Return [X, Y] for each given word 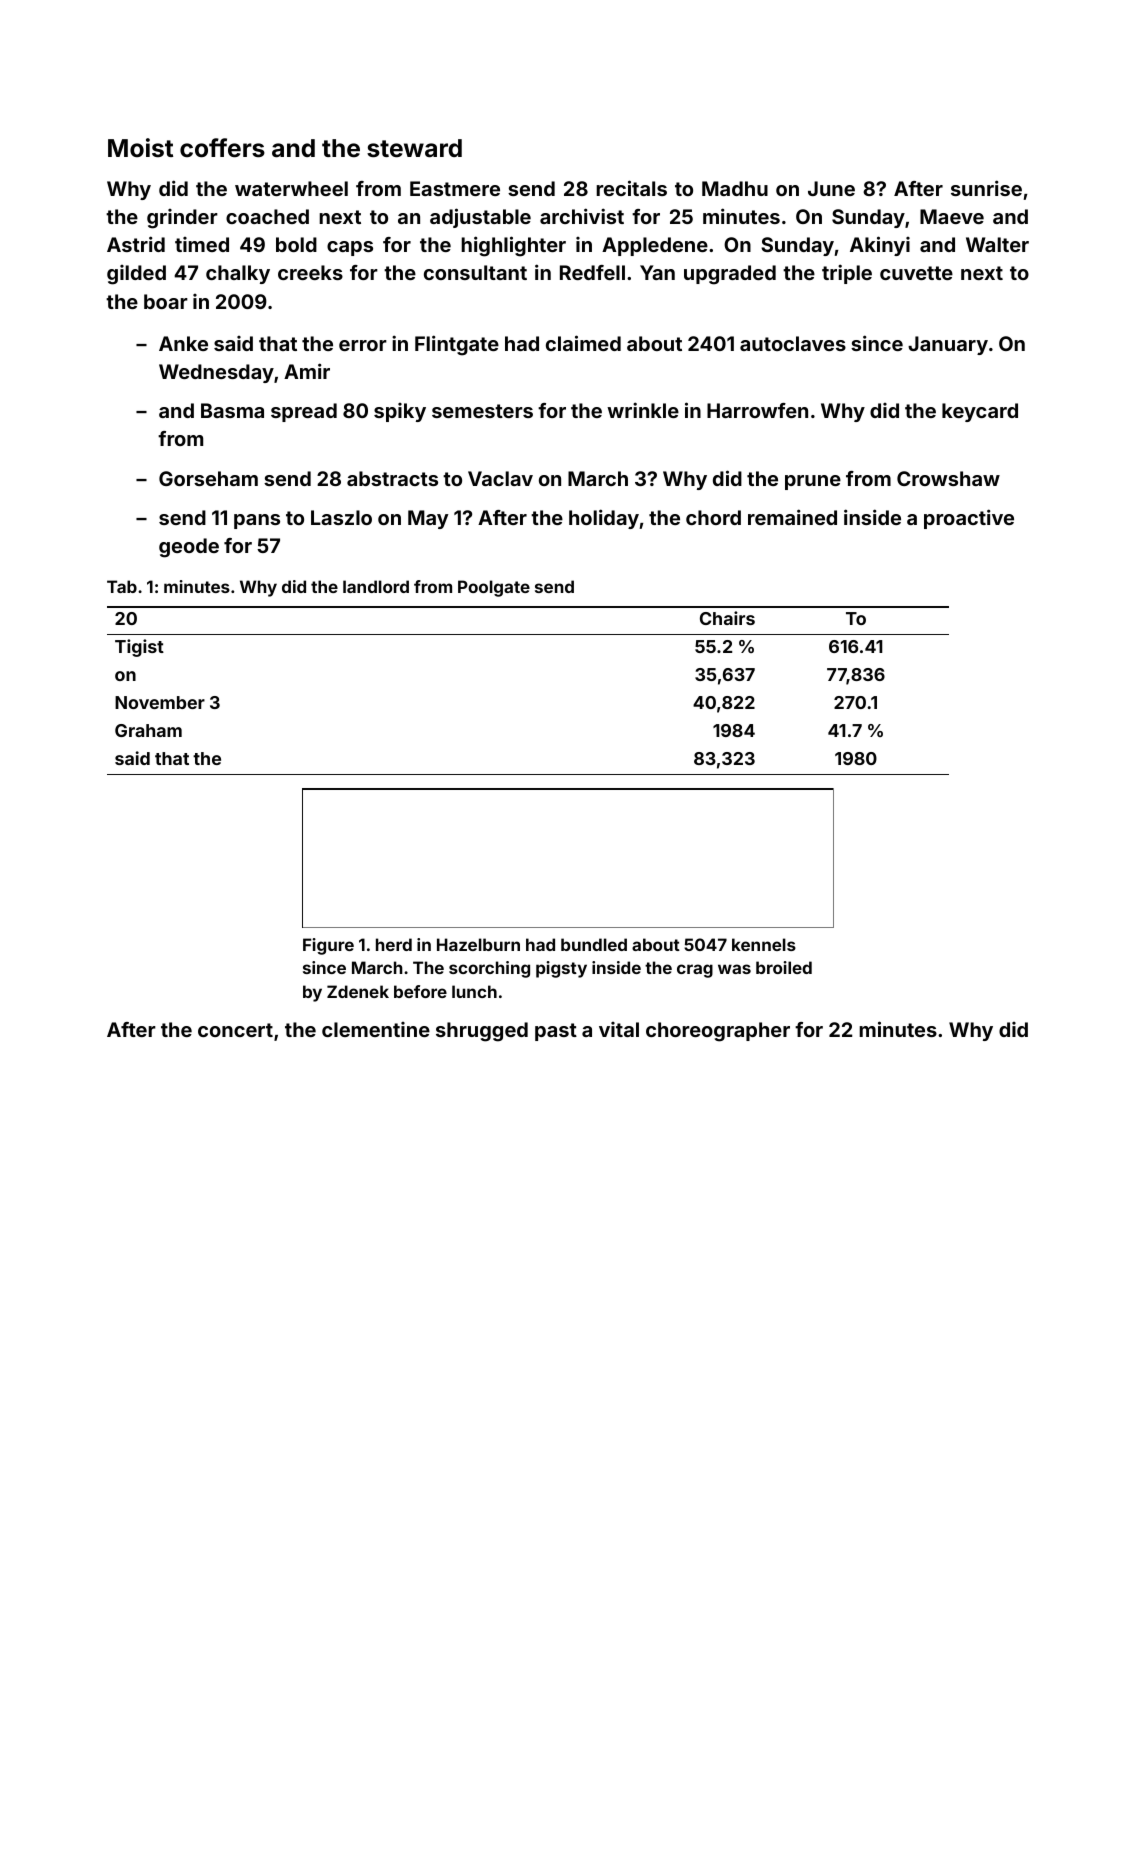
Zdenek [358, 991]
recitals [631, 188]
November [160, 702]
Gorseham [208, 478]
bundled [594, 944]
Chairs [727, 618]
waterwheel [291, 188]
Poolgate [494, 588]
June [831, 188]
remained [792, 517]
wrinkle [643, 410]
